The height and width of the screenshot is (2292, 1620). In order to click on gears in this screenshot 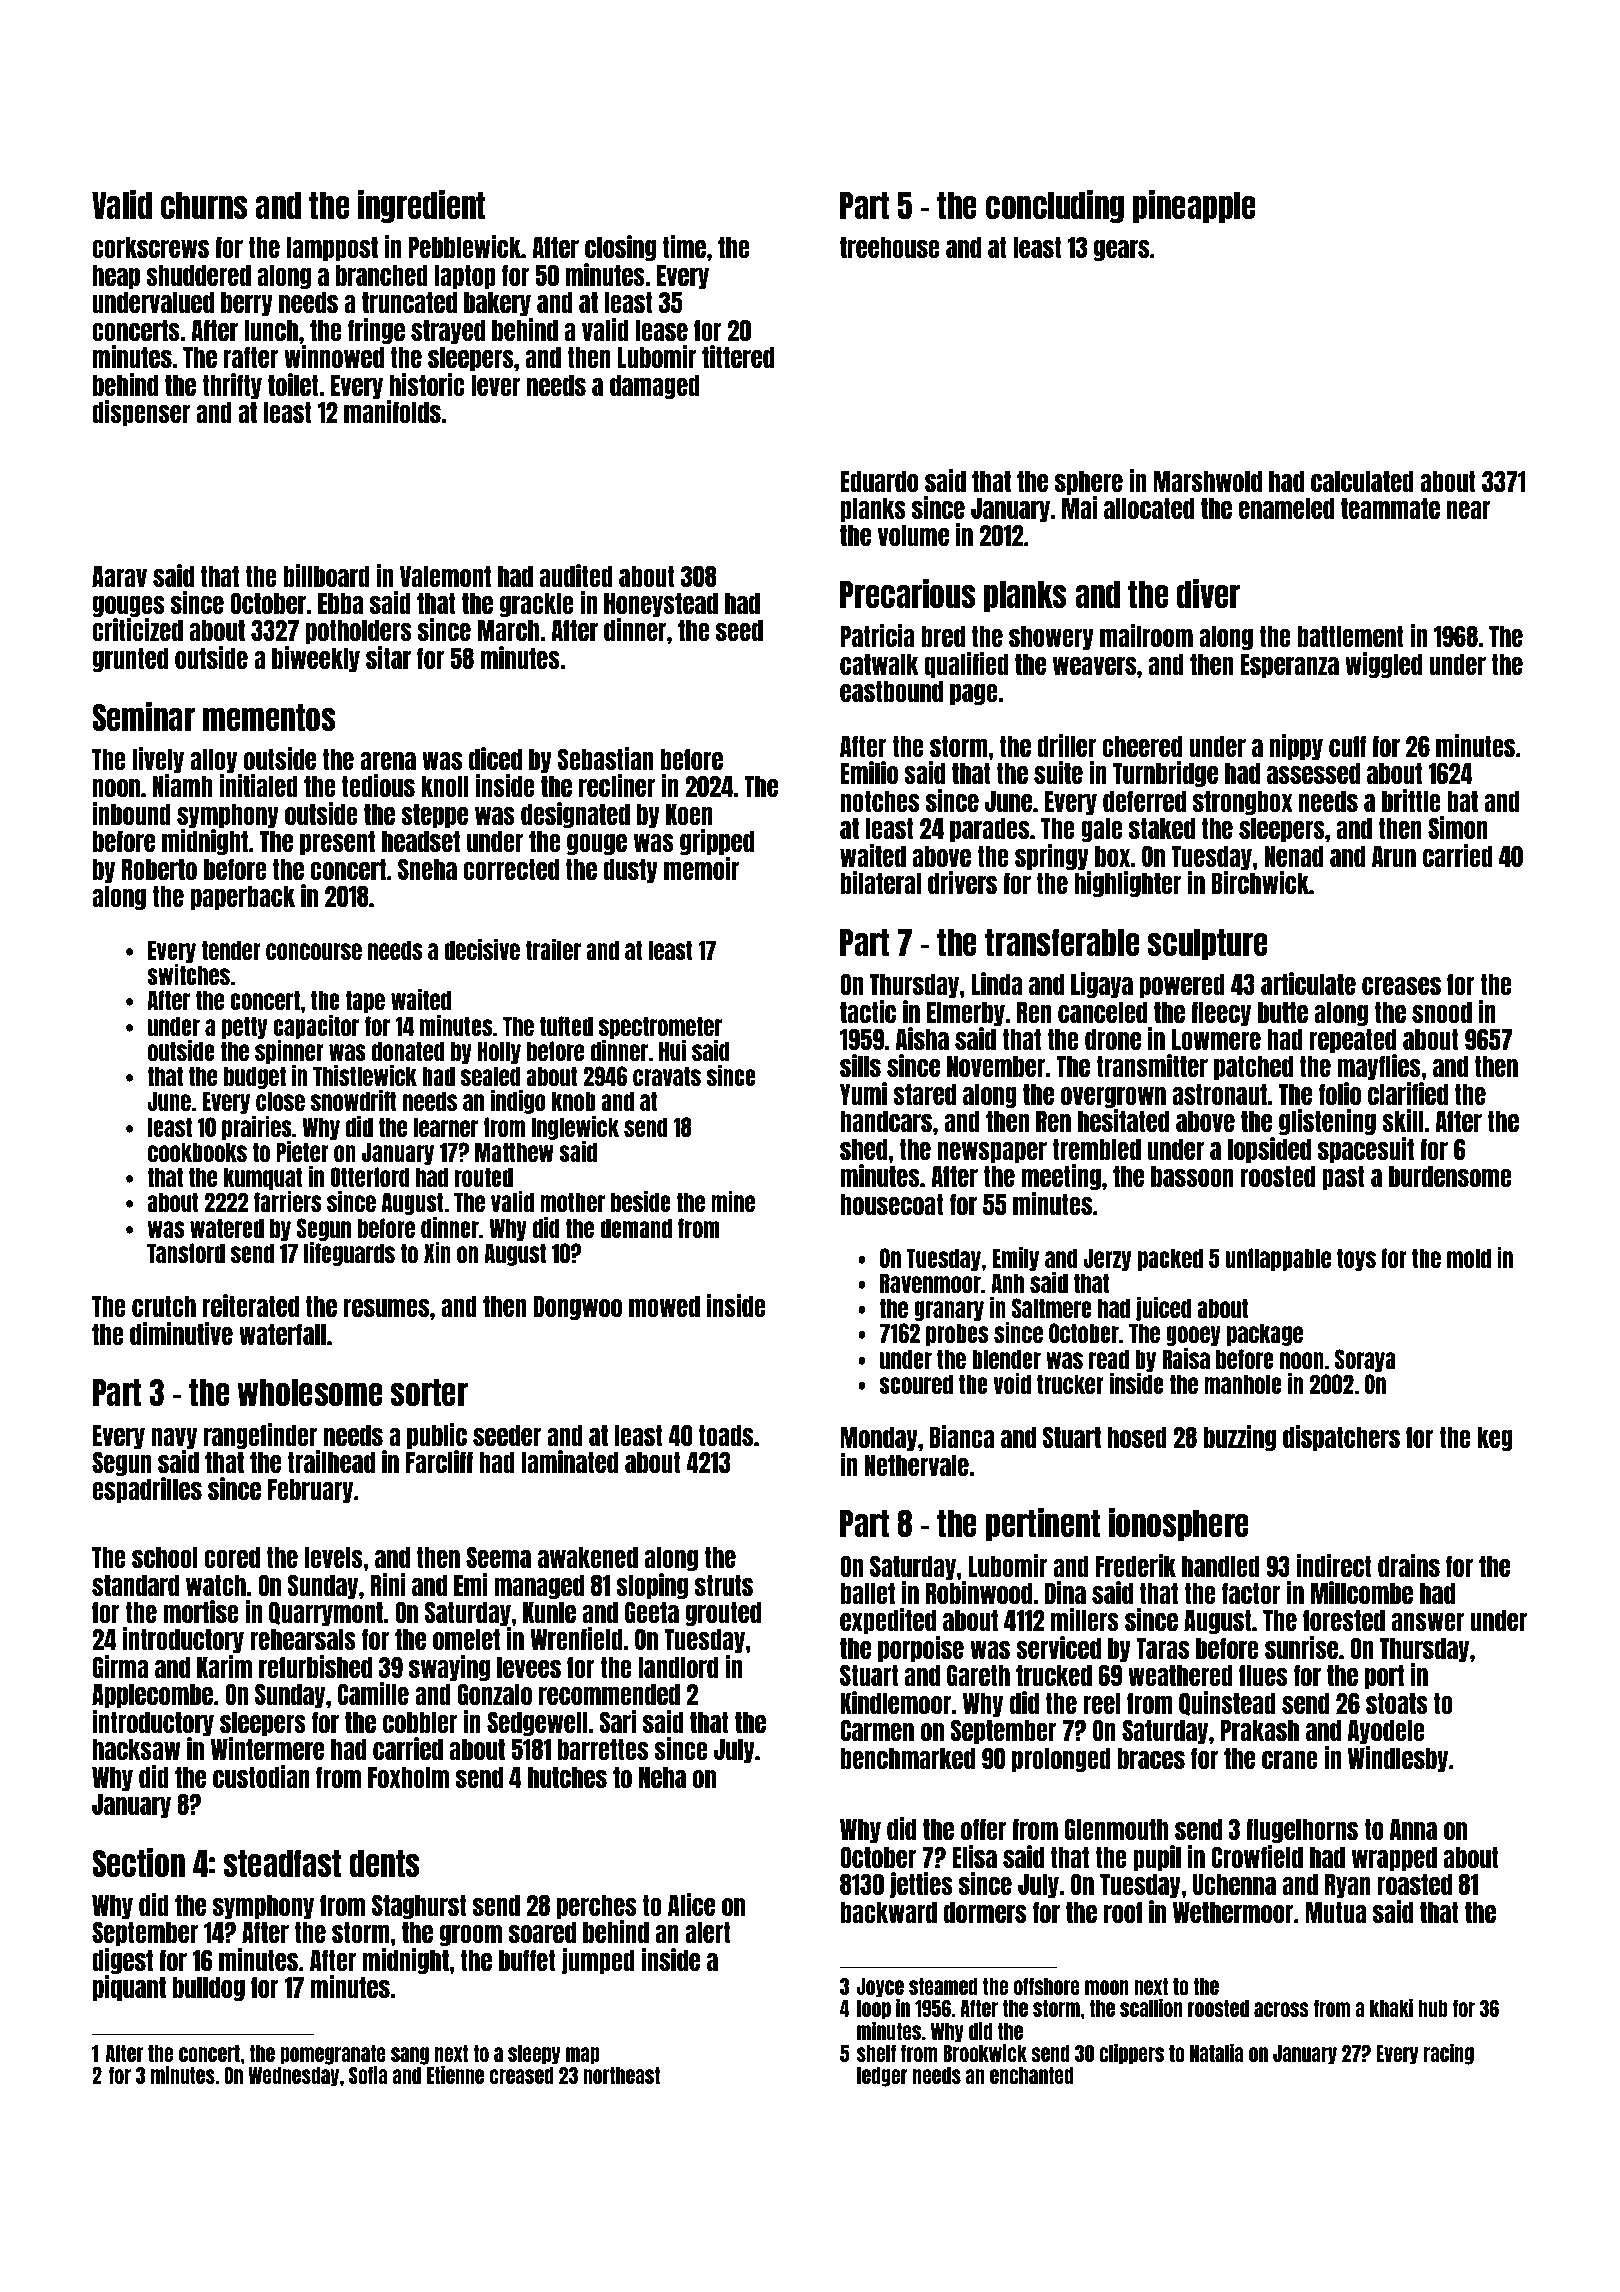, I will do `click(1121, 250)`.
